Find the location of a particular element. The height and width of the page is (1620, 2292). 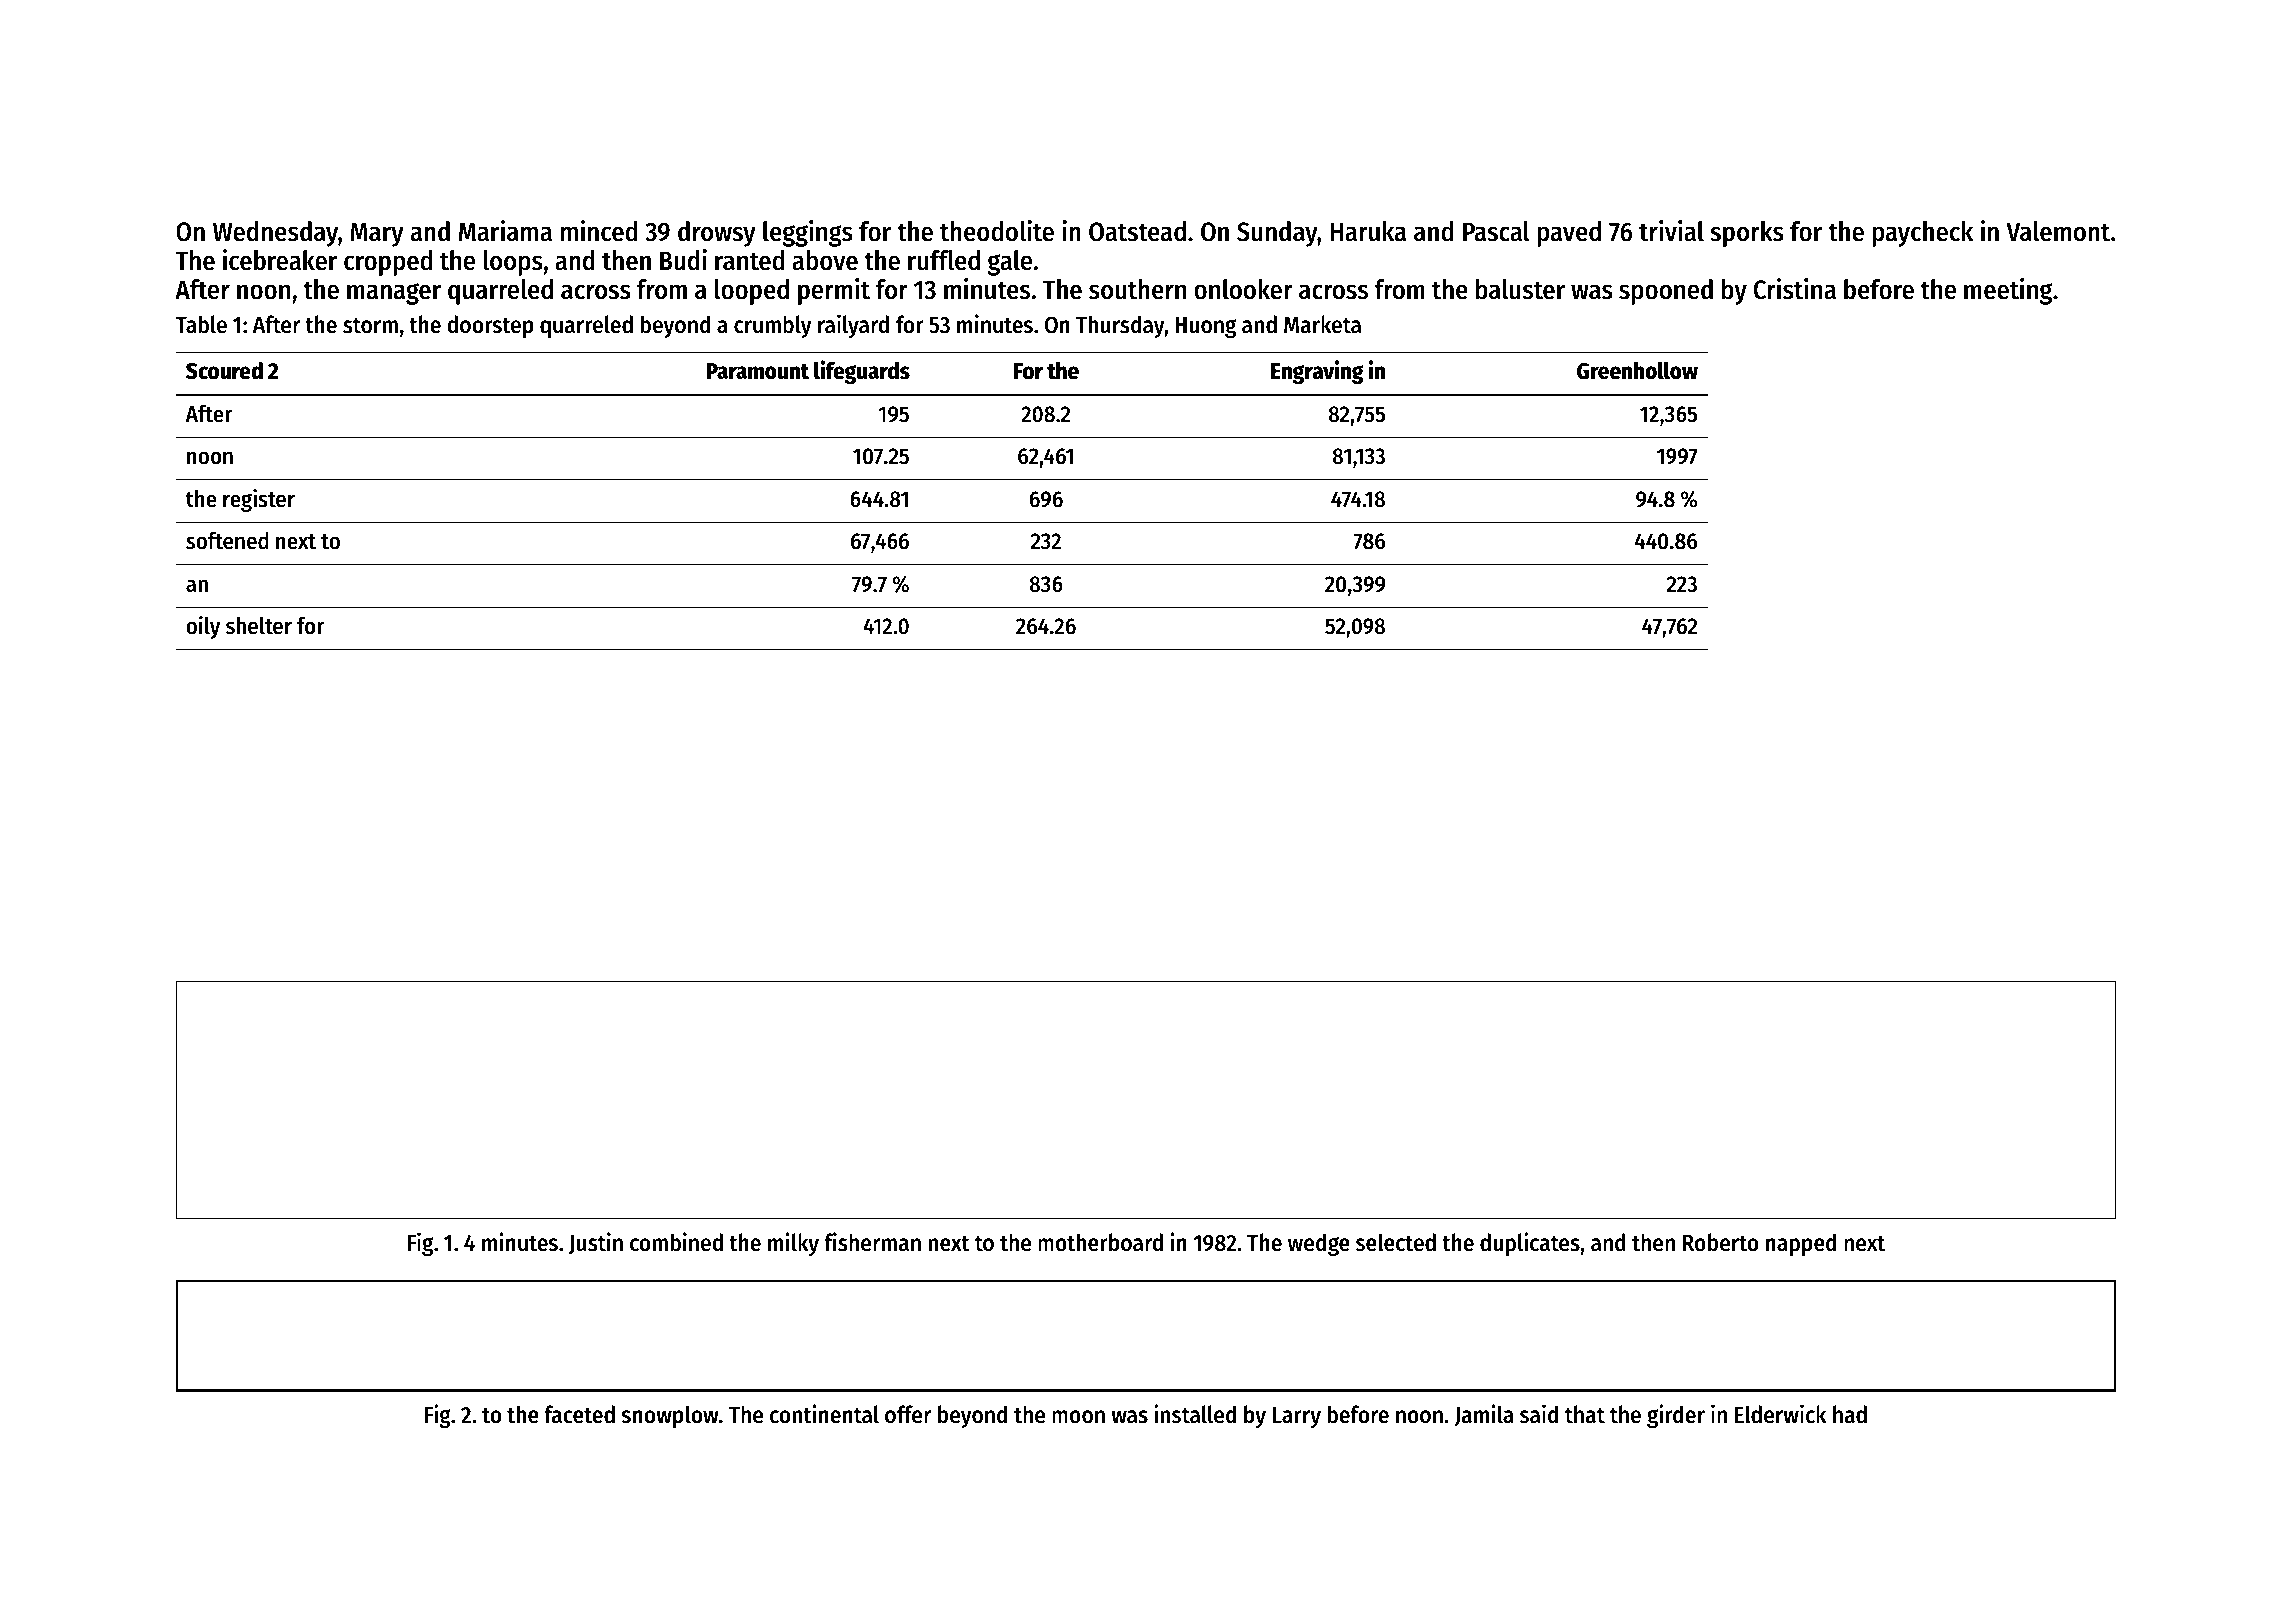

motherboard is located at coordinates (1100, 1242).
